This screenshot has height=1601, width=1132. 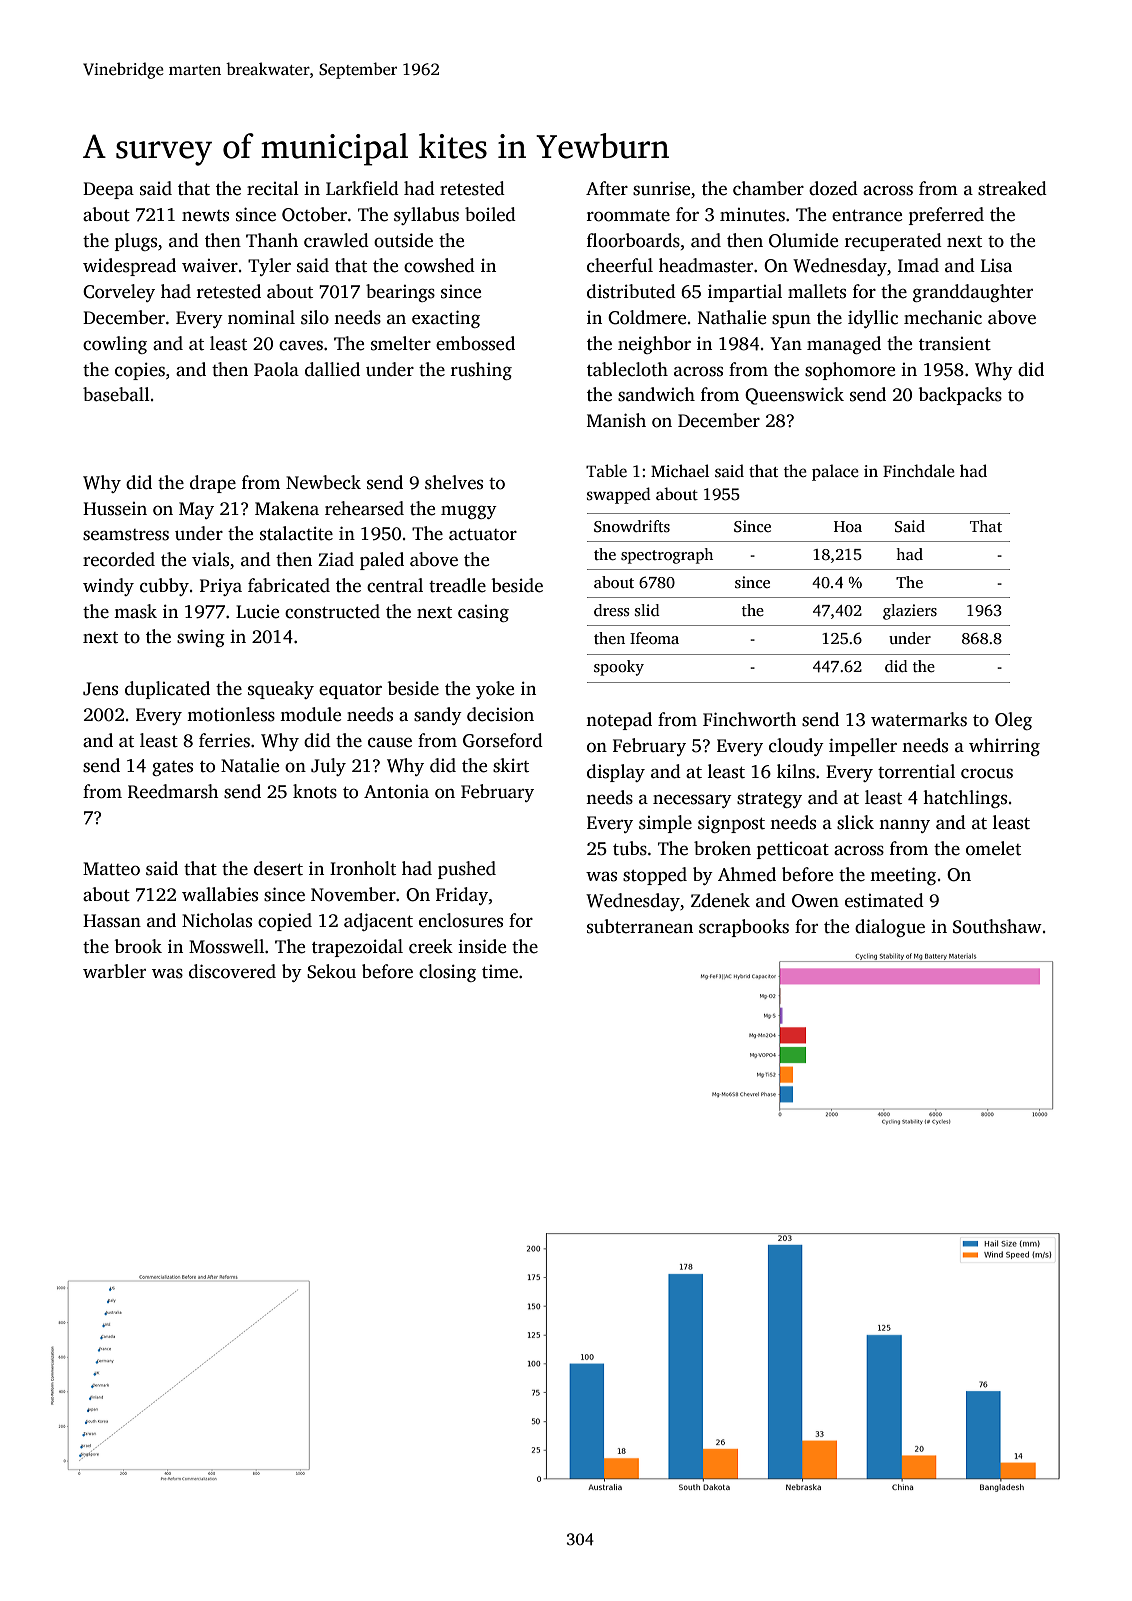 What do you see at coordinates (960, 396) in the screenshot?
I see `backpacks` at bounding box center [960, 396].
